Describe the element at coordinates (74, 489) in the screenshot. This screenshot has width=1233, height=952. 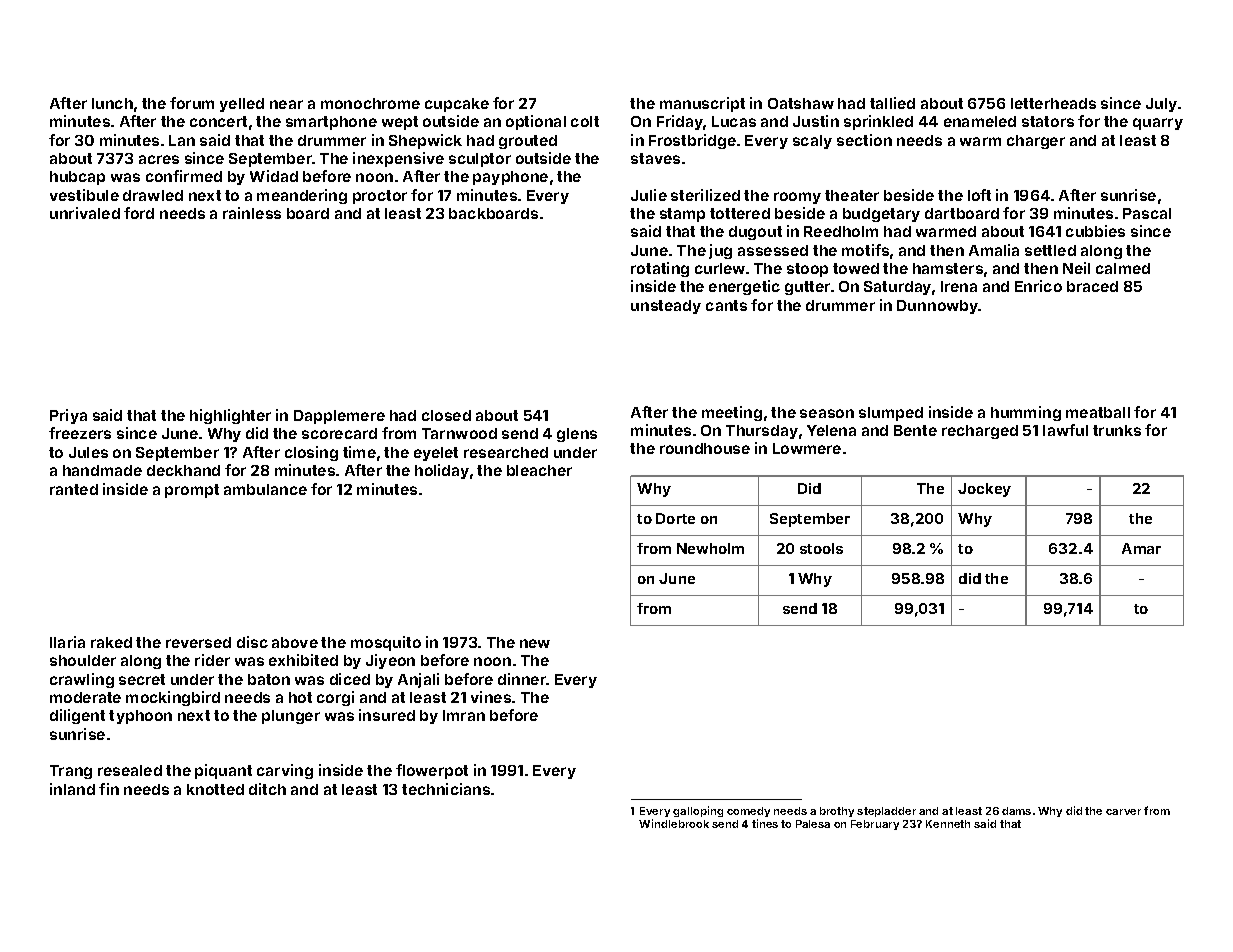
I see `ranted` at that location.
